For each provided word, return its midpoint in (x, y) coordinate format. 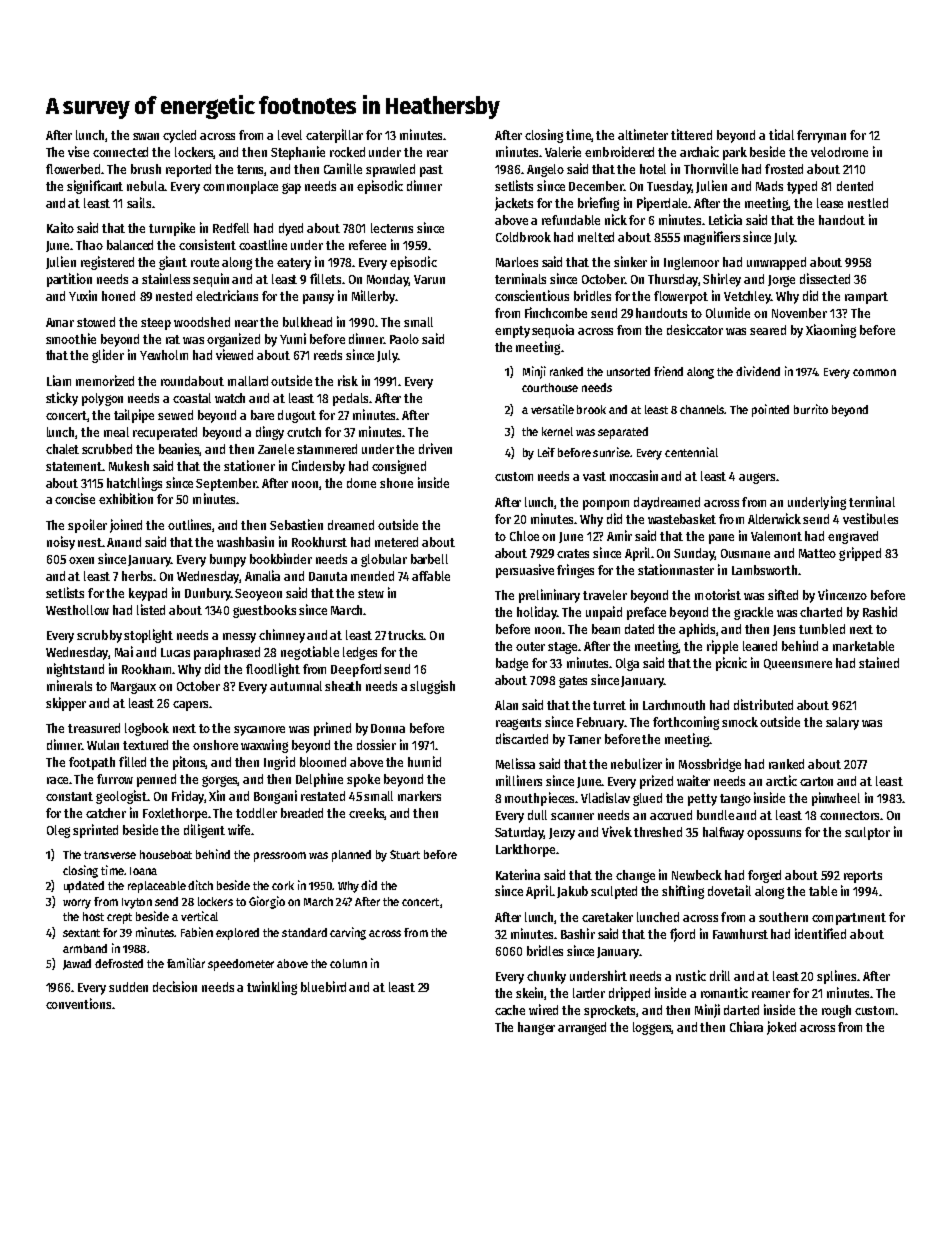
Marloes (517, 262)
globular (384, 560)
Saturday (519, 833)
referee (367, 245)
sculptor (867, 833)
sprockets (610, 1011)
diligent (204, 831)
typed (802, 187)
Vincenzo (842, 594)
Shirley (722, 280)
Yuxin (83, 295)
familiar (186, 963)
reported (188, 170)
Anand (124, 542)
